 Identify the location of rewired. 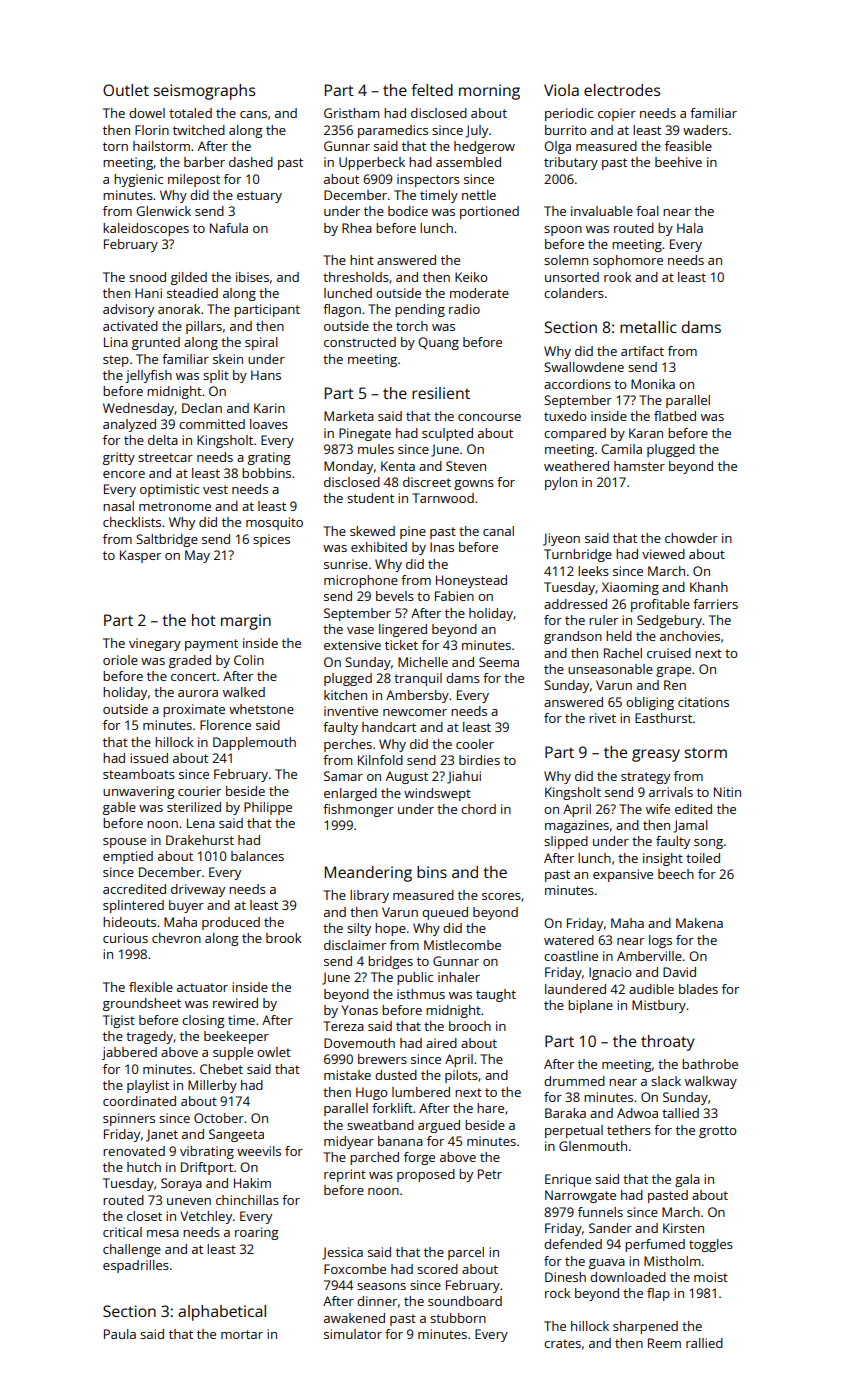
(235, 1003).
